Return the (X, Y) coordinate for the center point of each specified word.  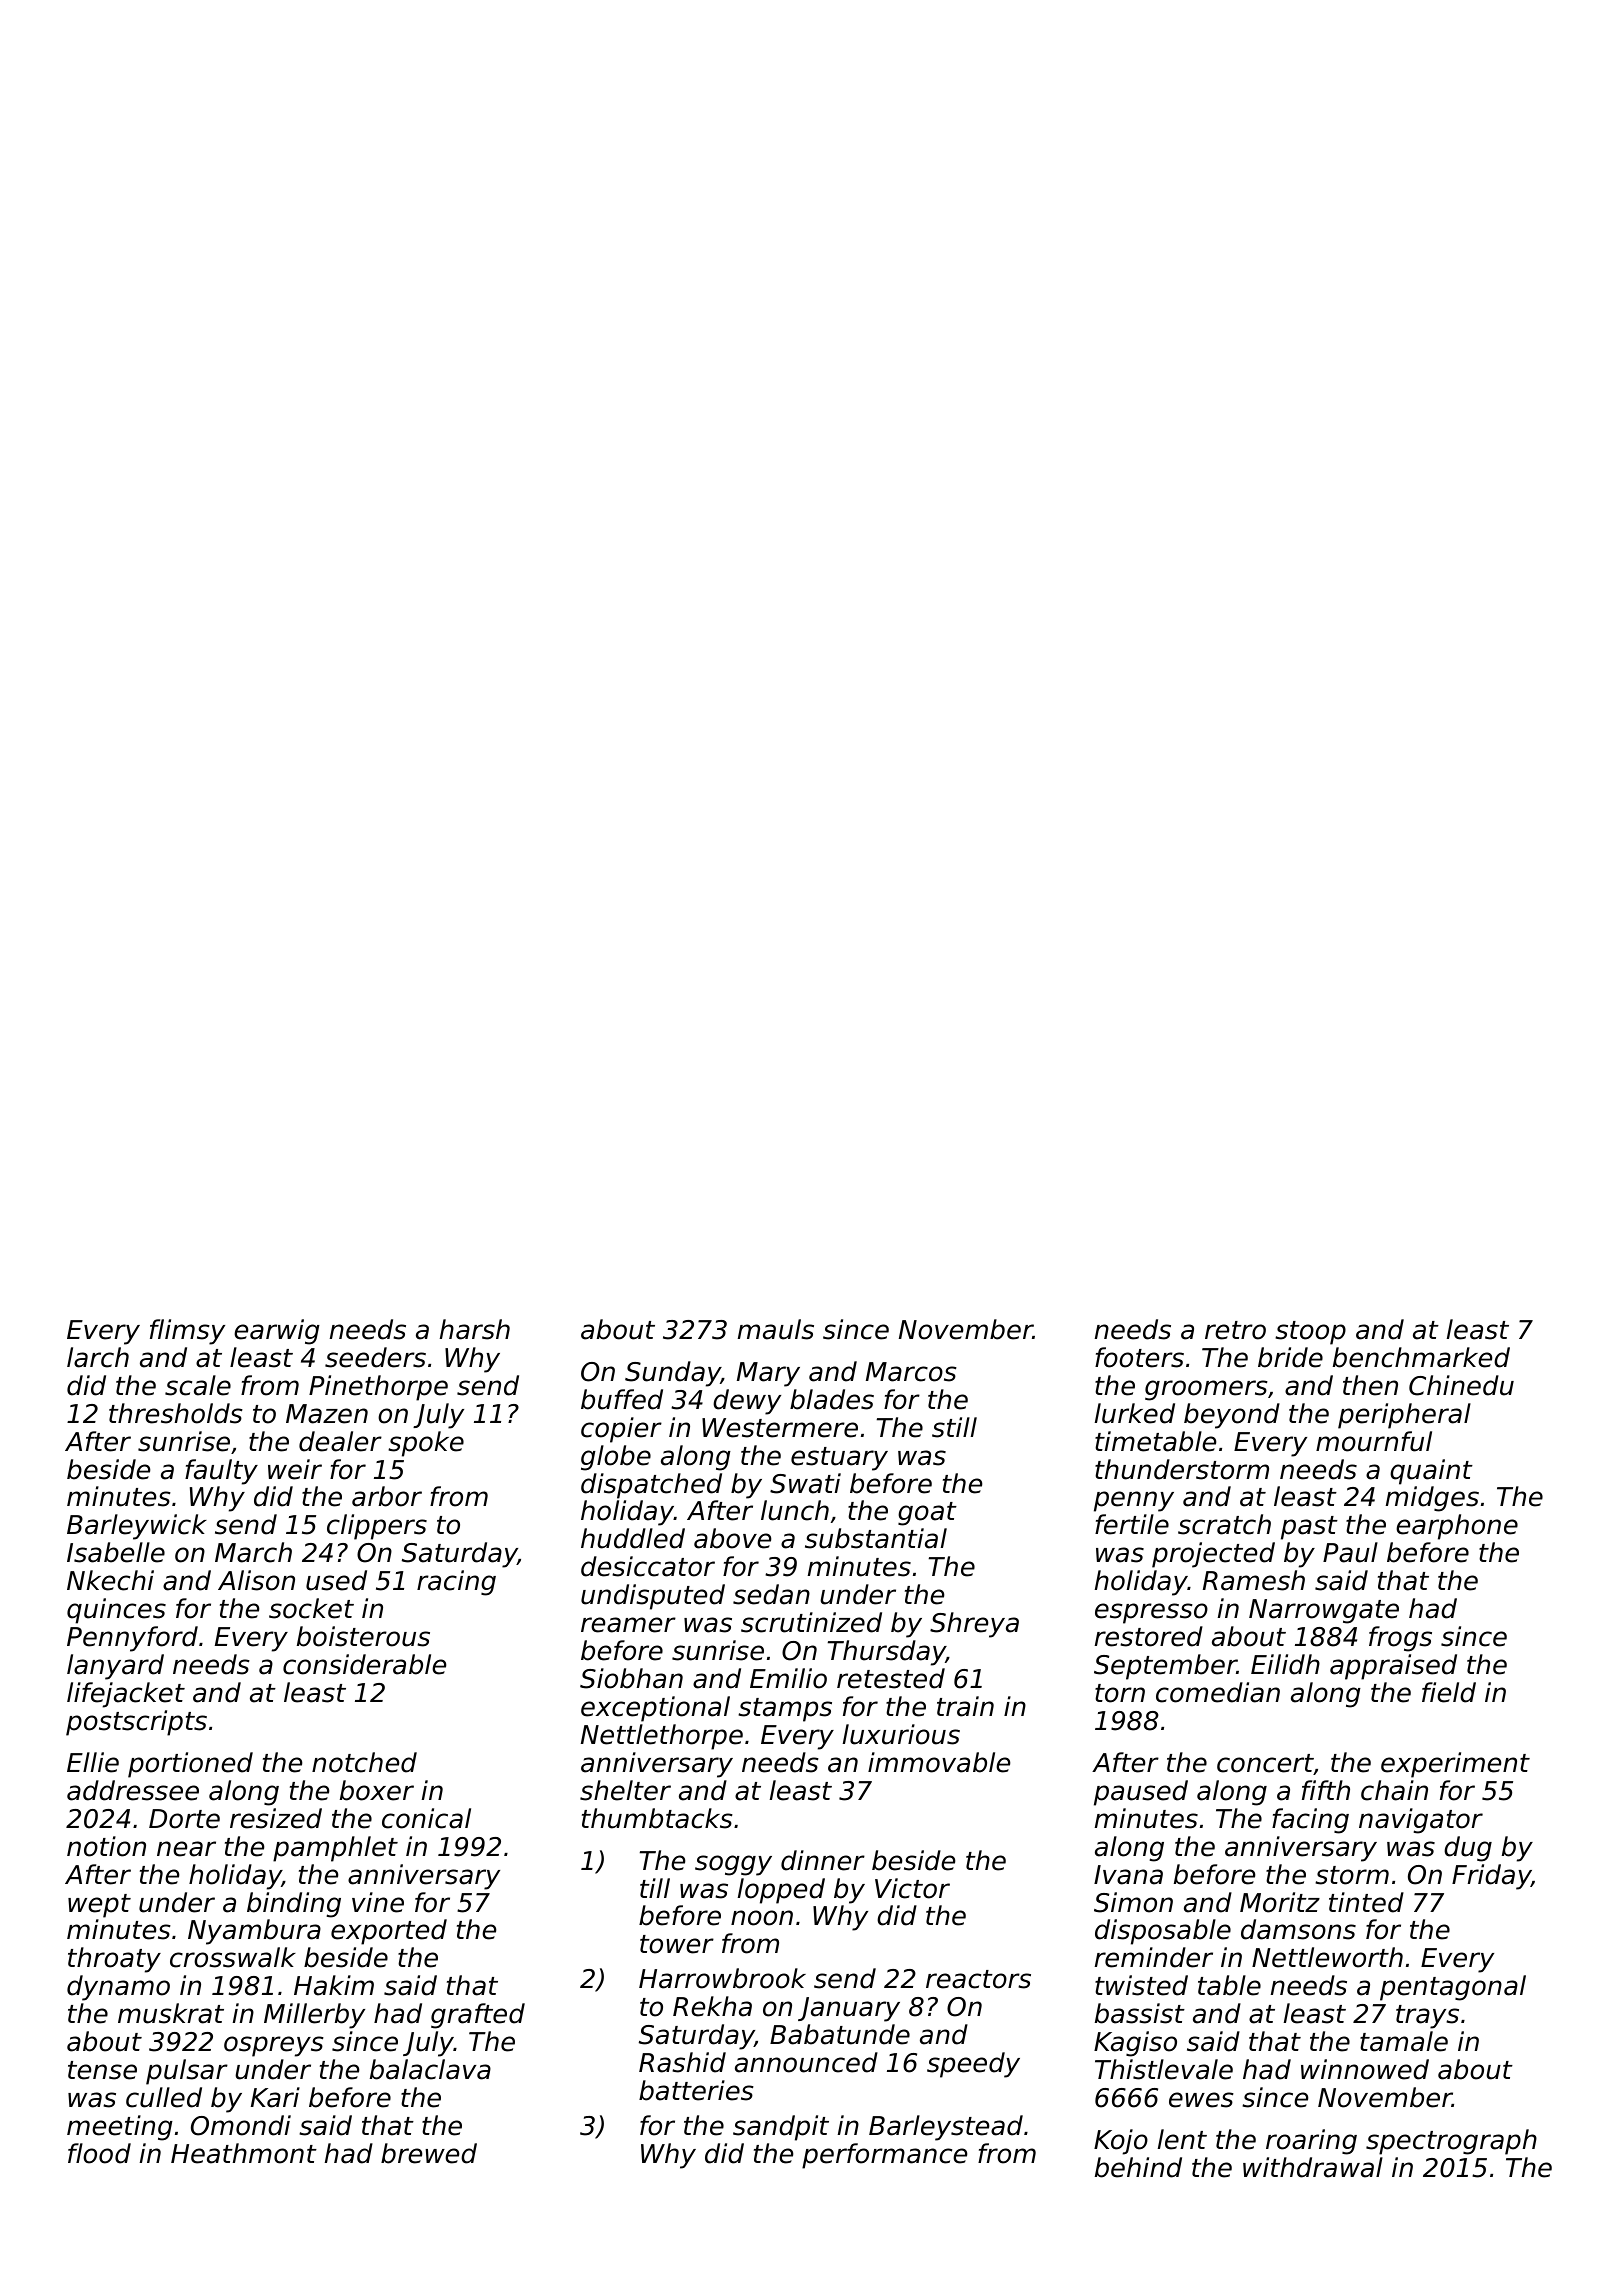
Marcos (911, 1372)
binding (294, 1905)
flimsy (187, 1332)
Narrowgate (1324, 1611)
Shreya (974, 1625)
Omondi (241, 2125)
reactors (978, 1979)
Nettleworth (1327, 1957)
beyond (1232, 1416)
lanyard (115, 1667)
